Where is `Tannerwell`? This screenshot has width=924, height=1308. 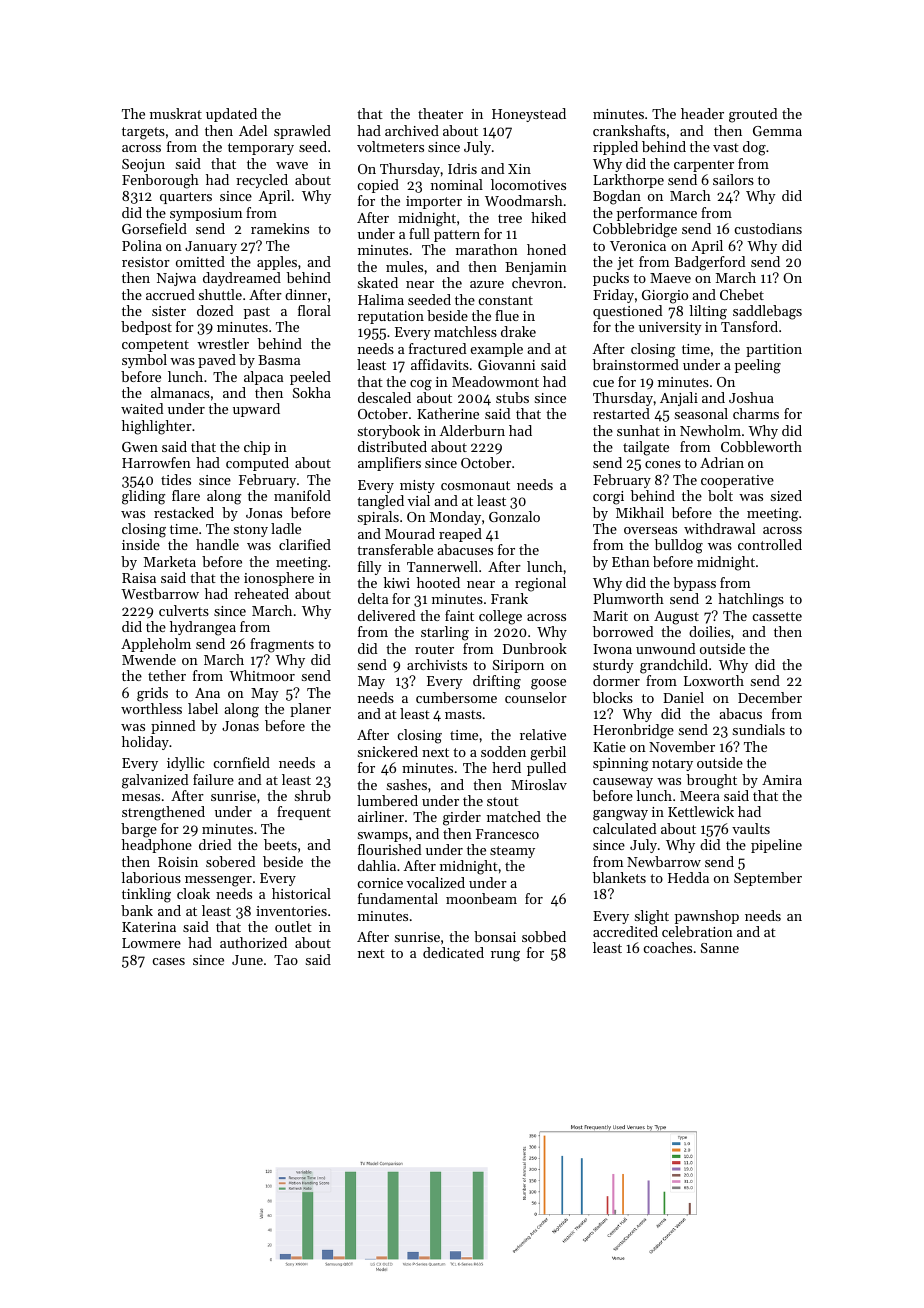
Tannerwell is located at coordinates (442, 566).
